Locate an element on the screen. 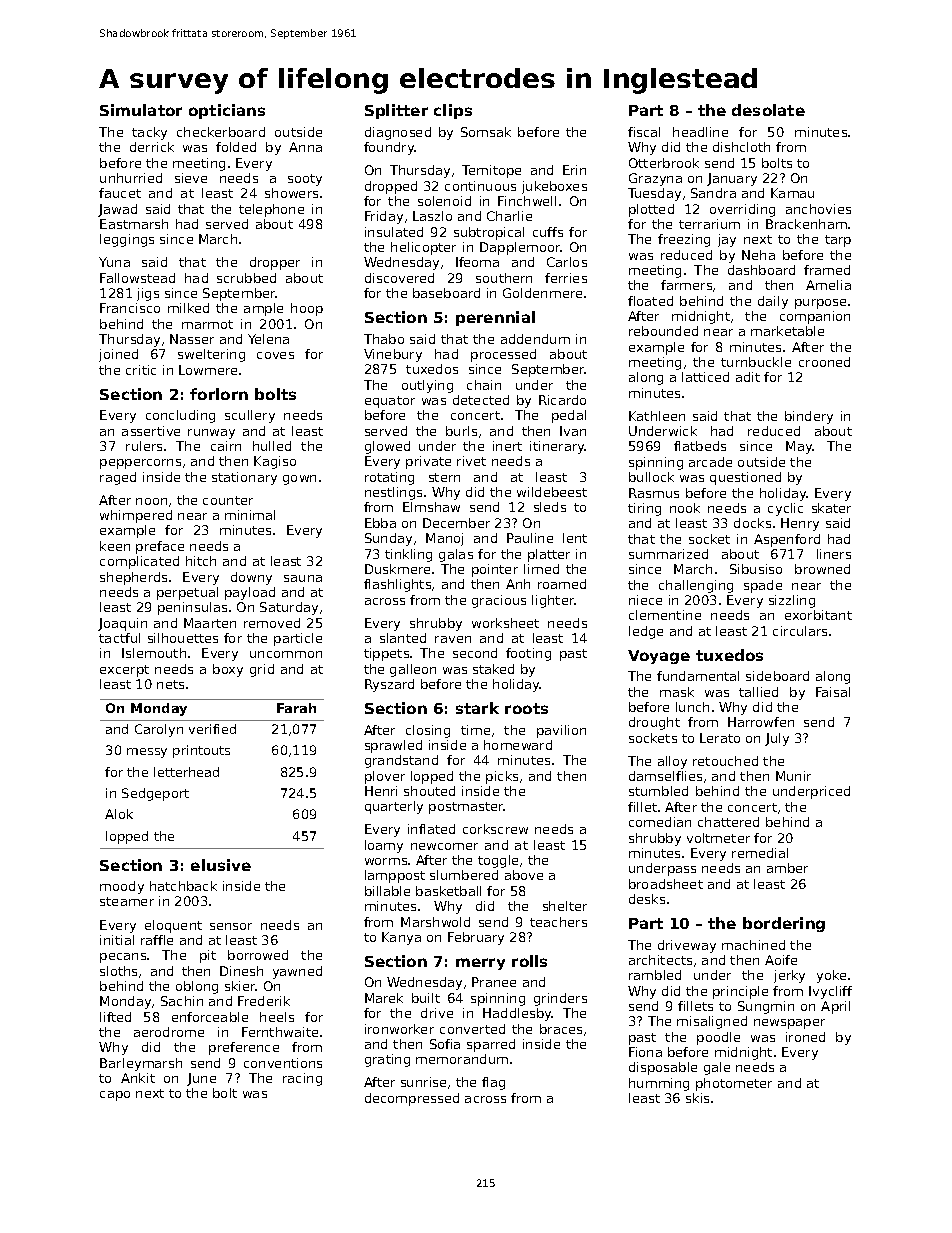  liners is located at coordinates (834, 554).
